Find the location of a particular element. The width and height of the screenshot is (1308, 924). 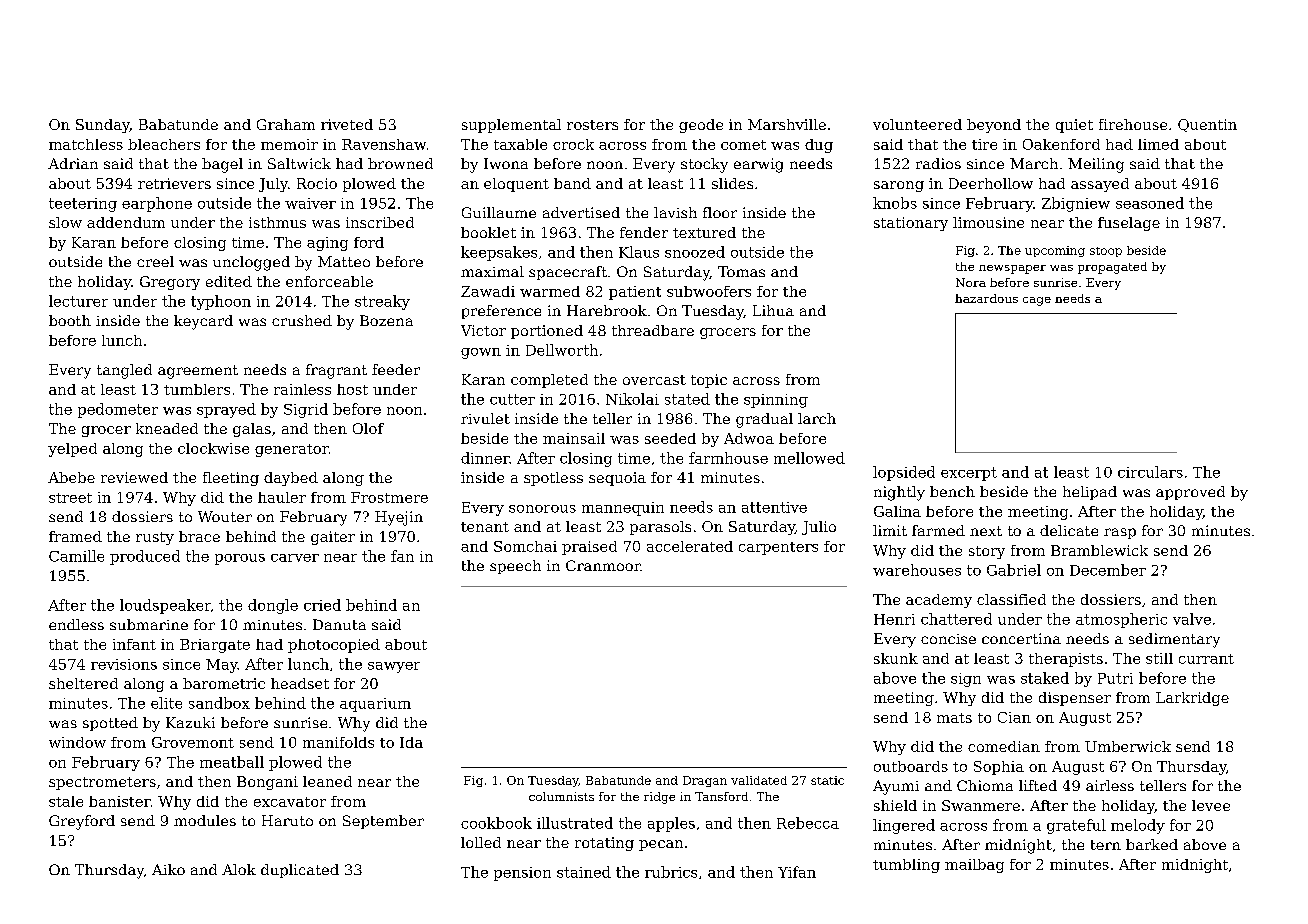

Rocio is located at coordinates (317, 183).
